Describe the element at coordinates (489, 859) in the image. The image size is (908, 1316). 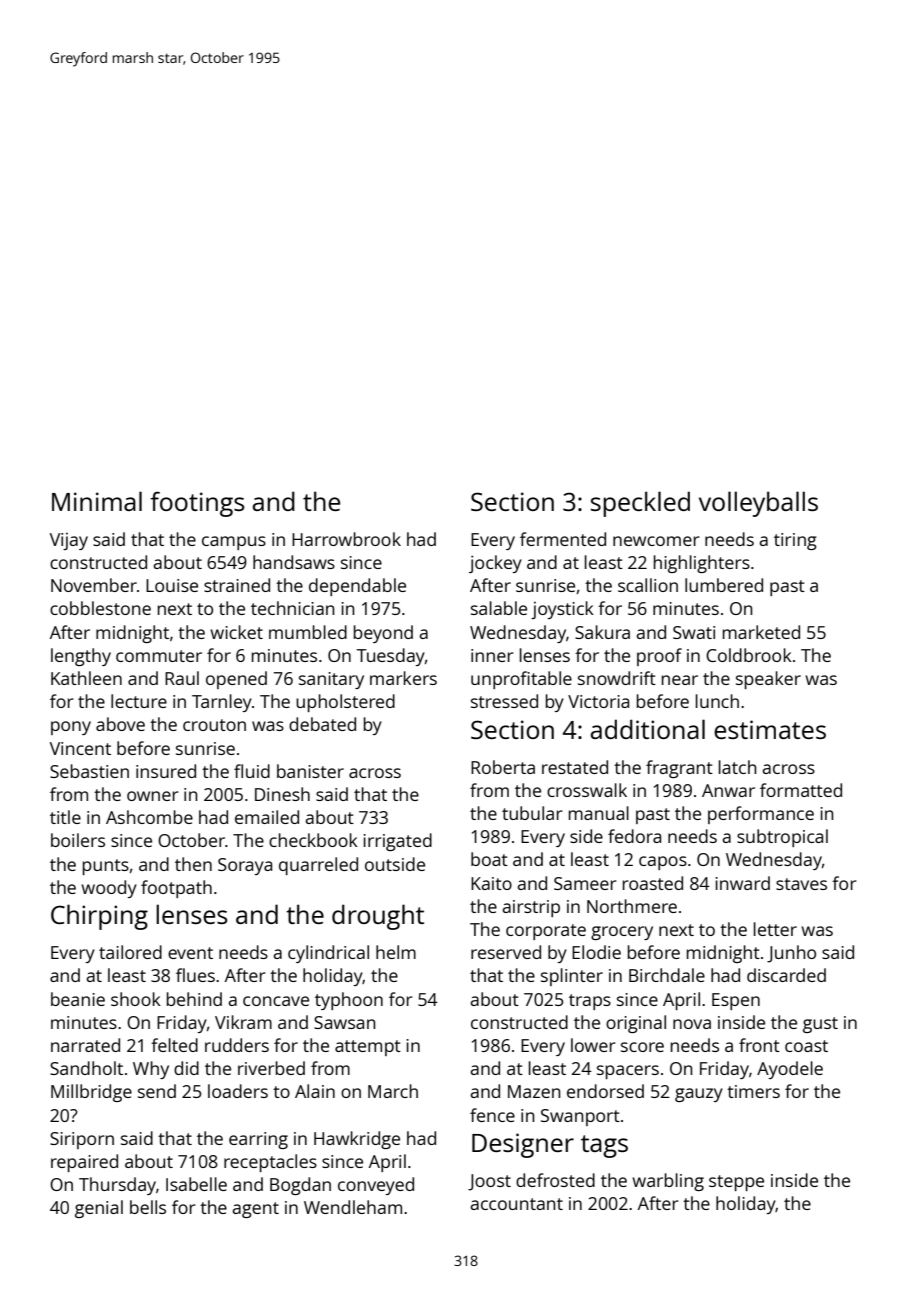
I see `boat` at that location.
